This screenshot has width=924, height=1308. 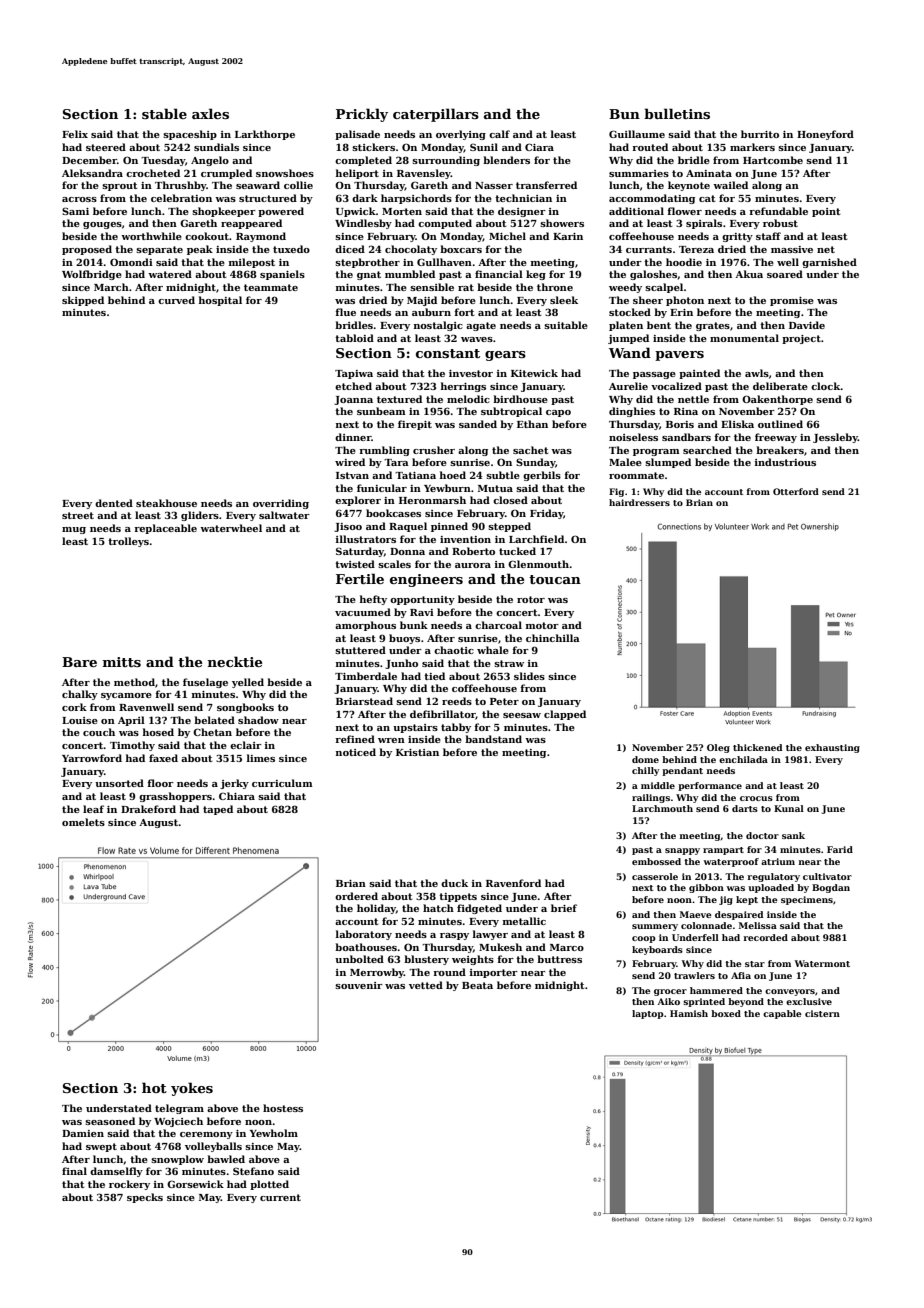 I want to click on steakhouse, so click(x=166, y=503).
